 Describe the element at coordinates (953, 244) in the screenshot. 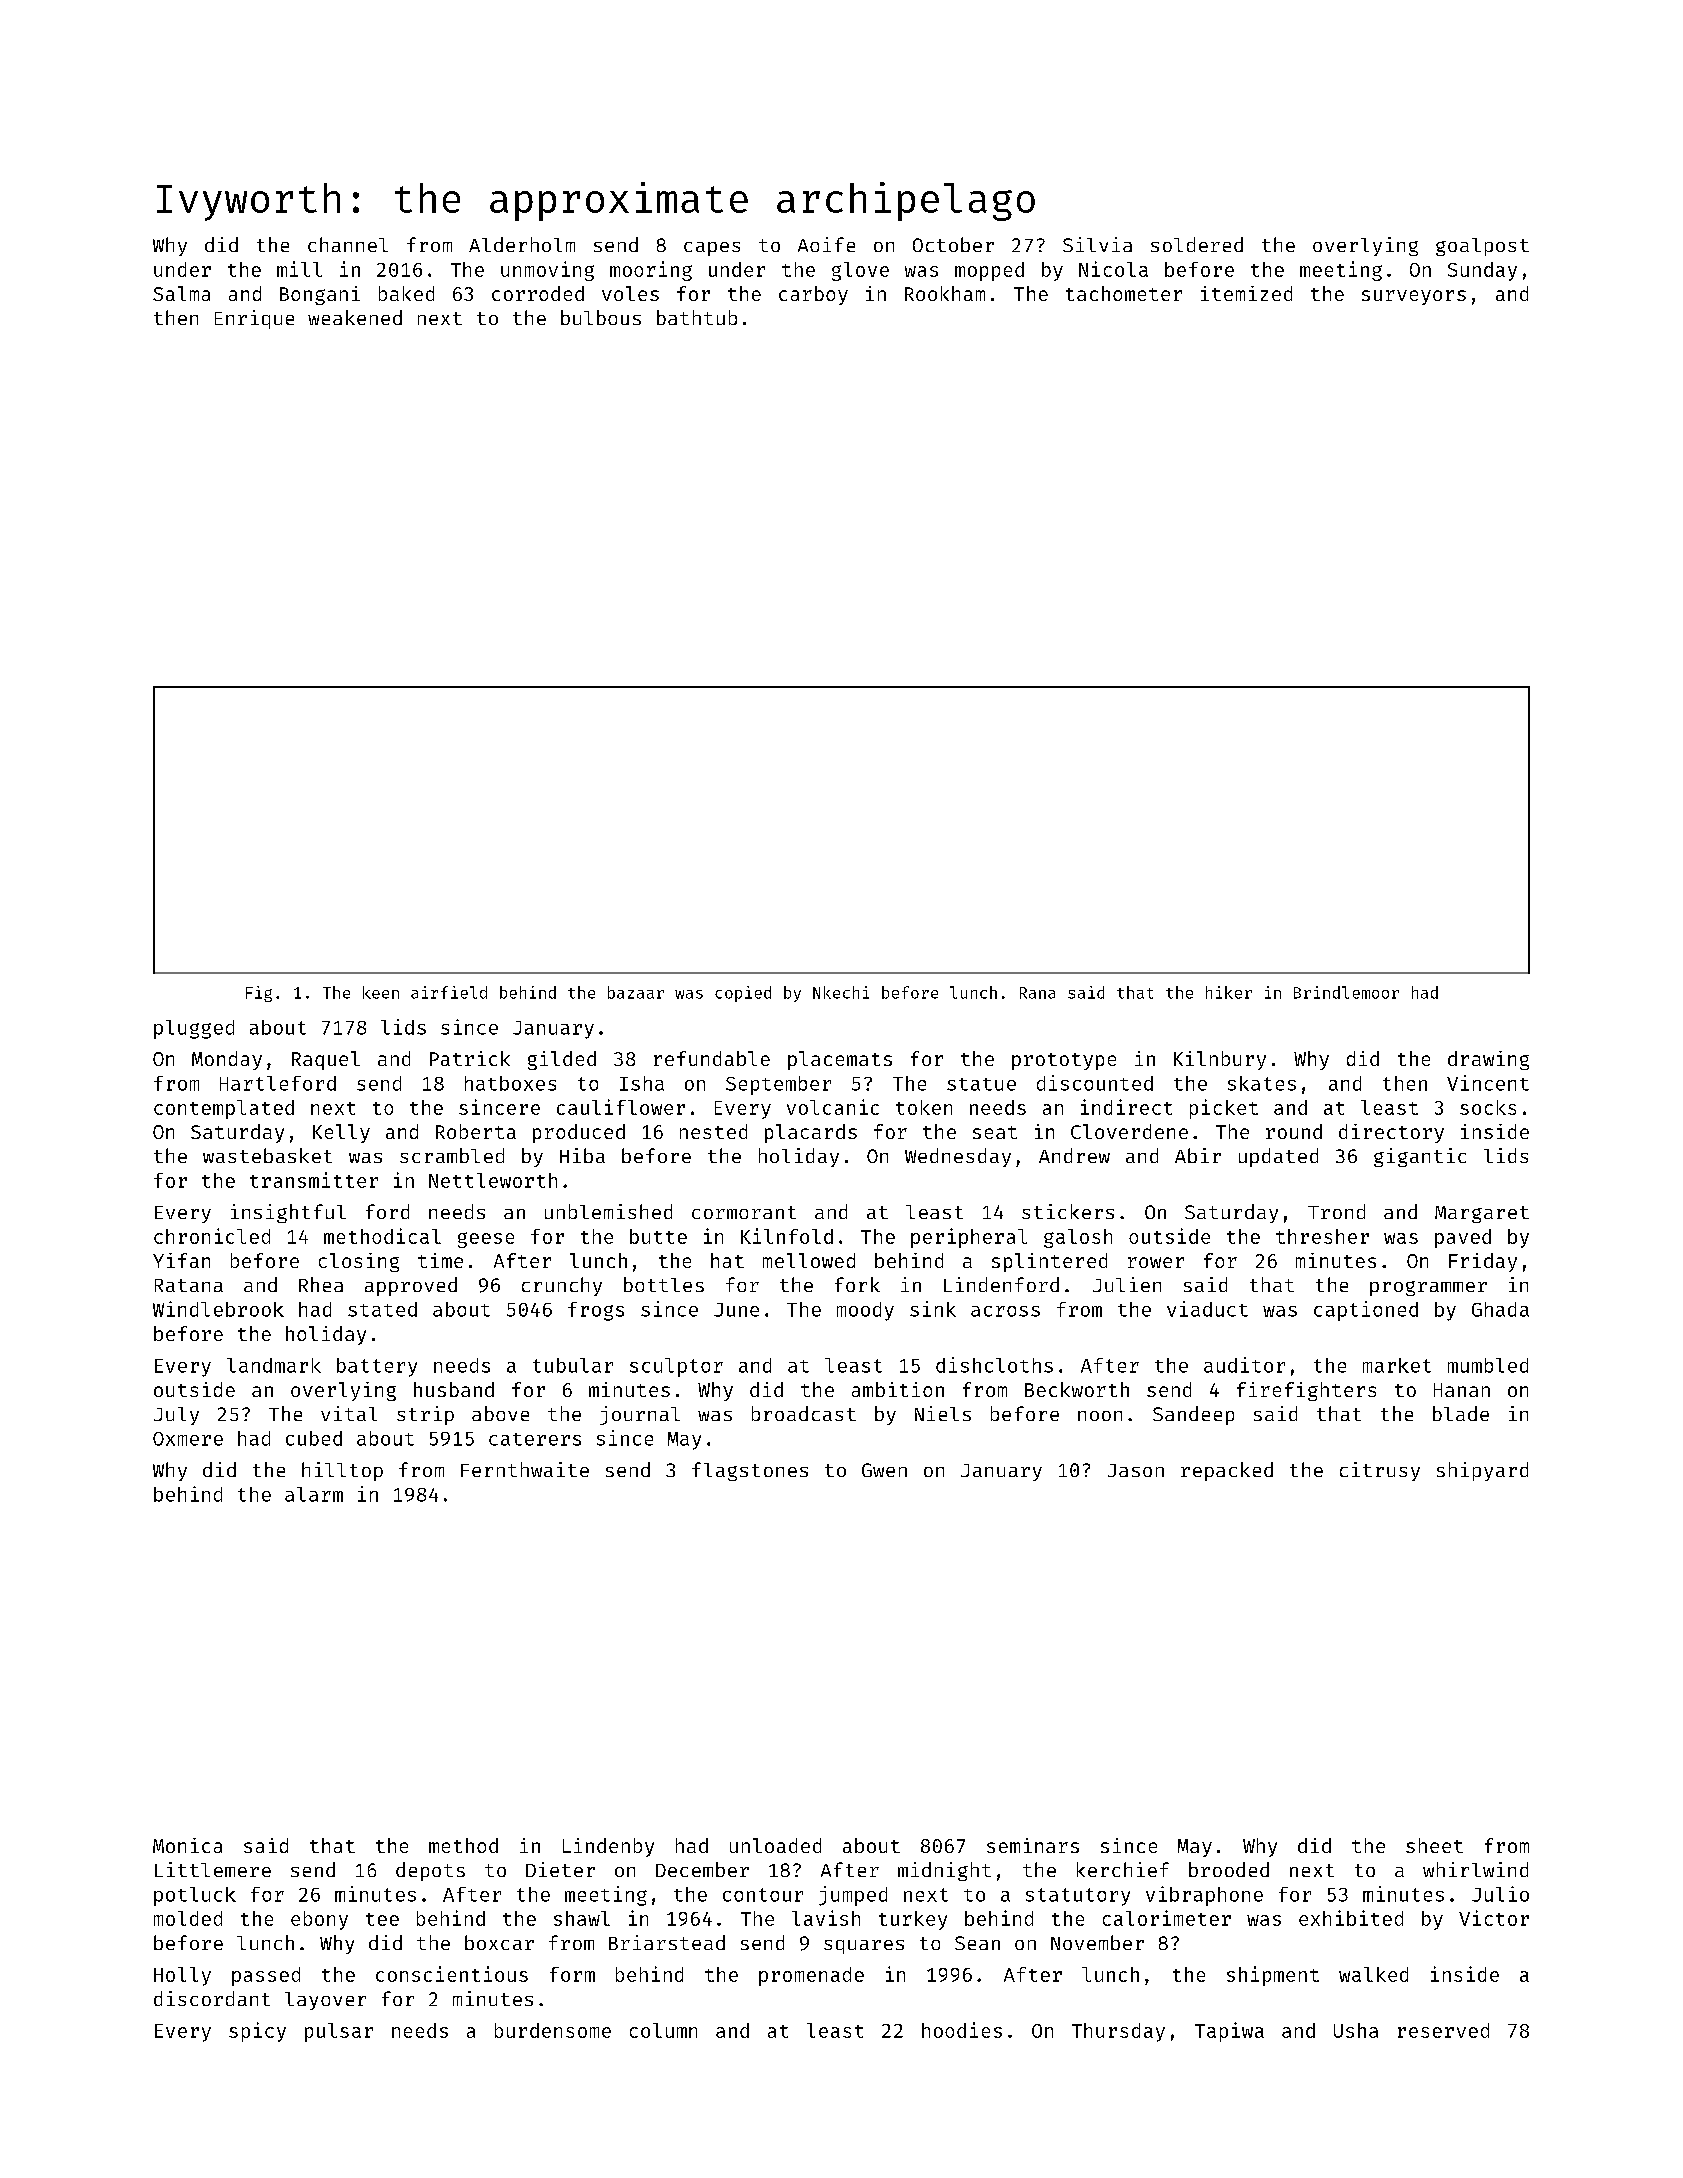

I see `October` at that location.
